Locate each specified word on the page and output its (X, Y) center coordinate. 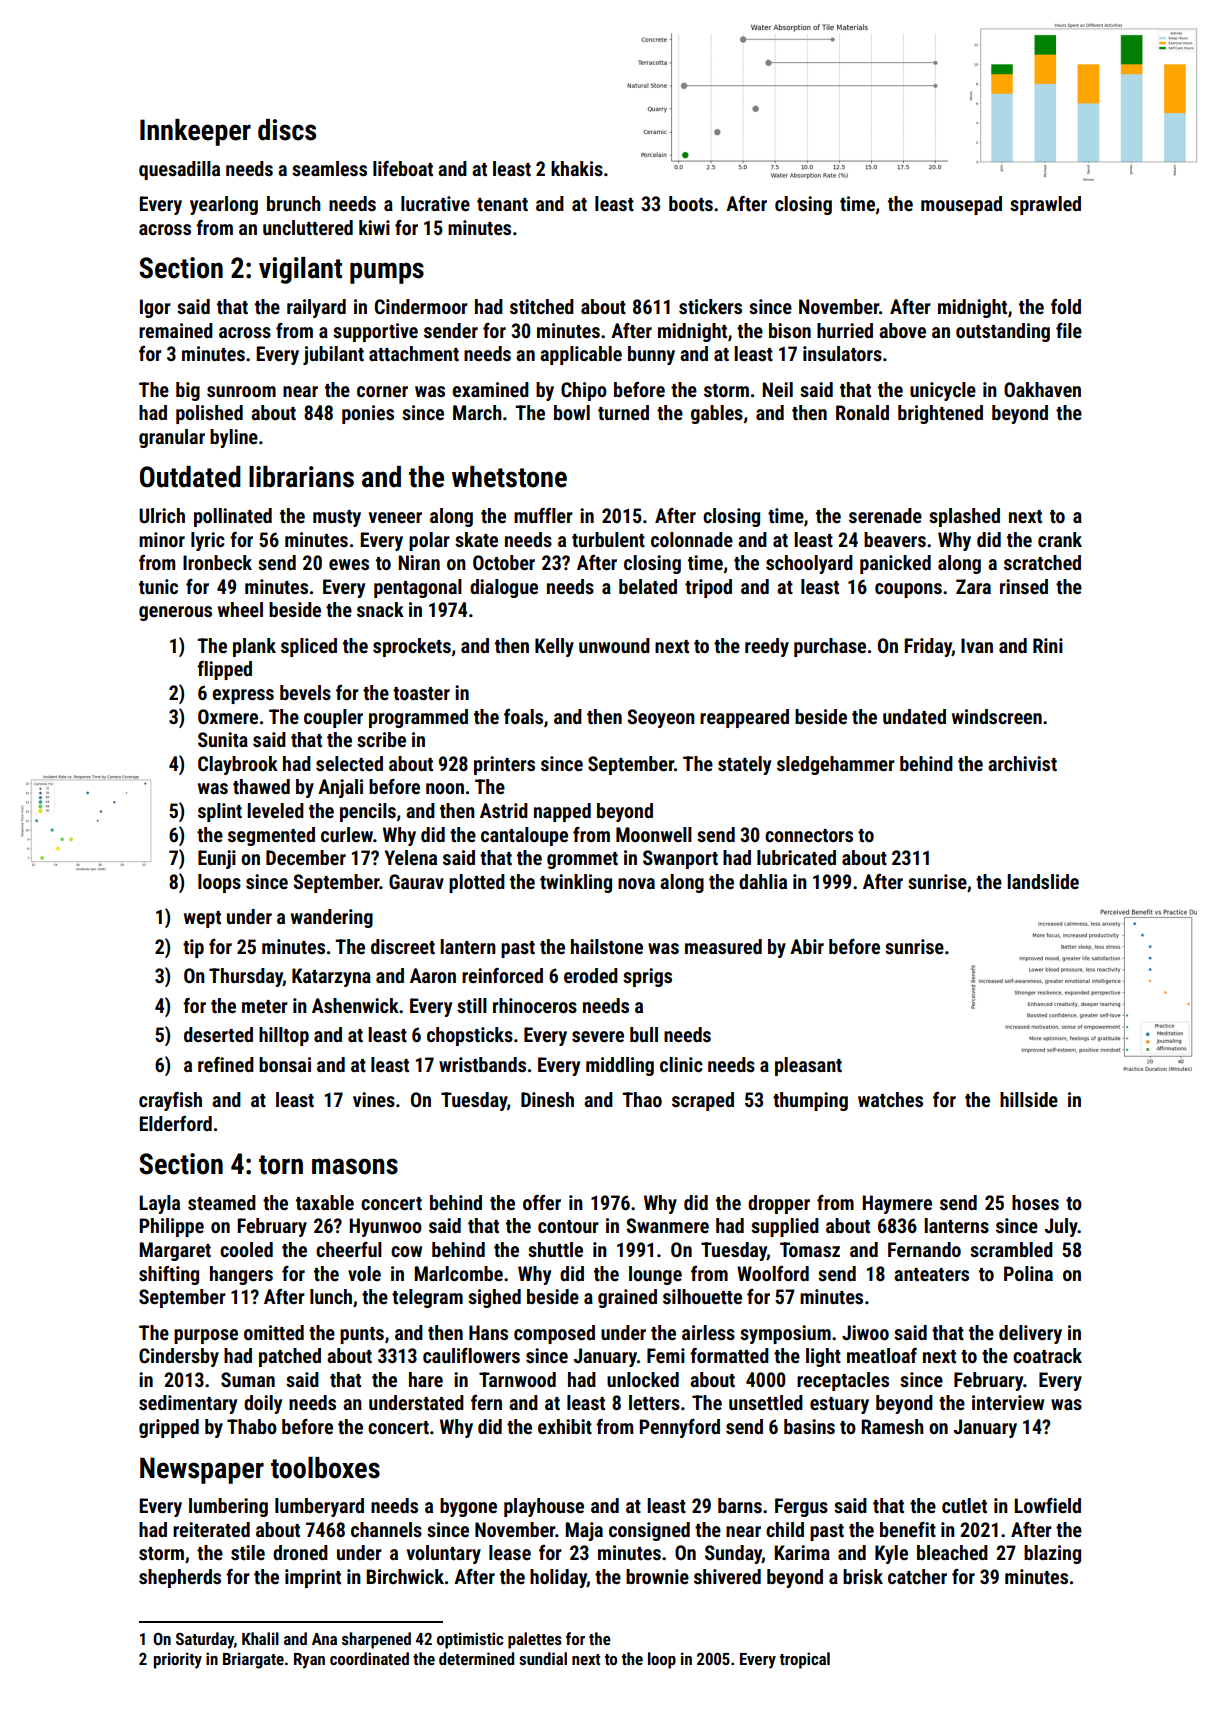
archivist (1022, 763)
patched (290, 1357)
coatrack (1047, 1355)
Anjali (340, 788)
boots (691, 203)
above (902, 330)
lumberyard (319, 1507)
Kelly (554, 647)
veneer (395, 517)
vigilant (300, 270)
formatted (729, 1355)
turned (623, 412)
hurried (845, 330)
